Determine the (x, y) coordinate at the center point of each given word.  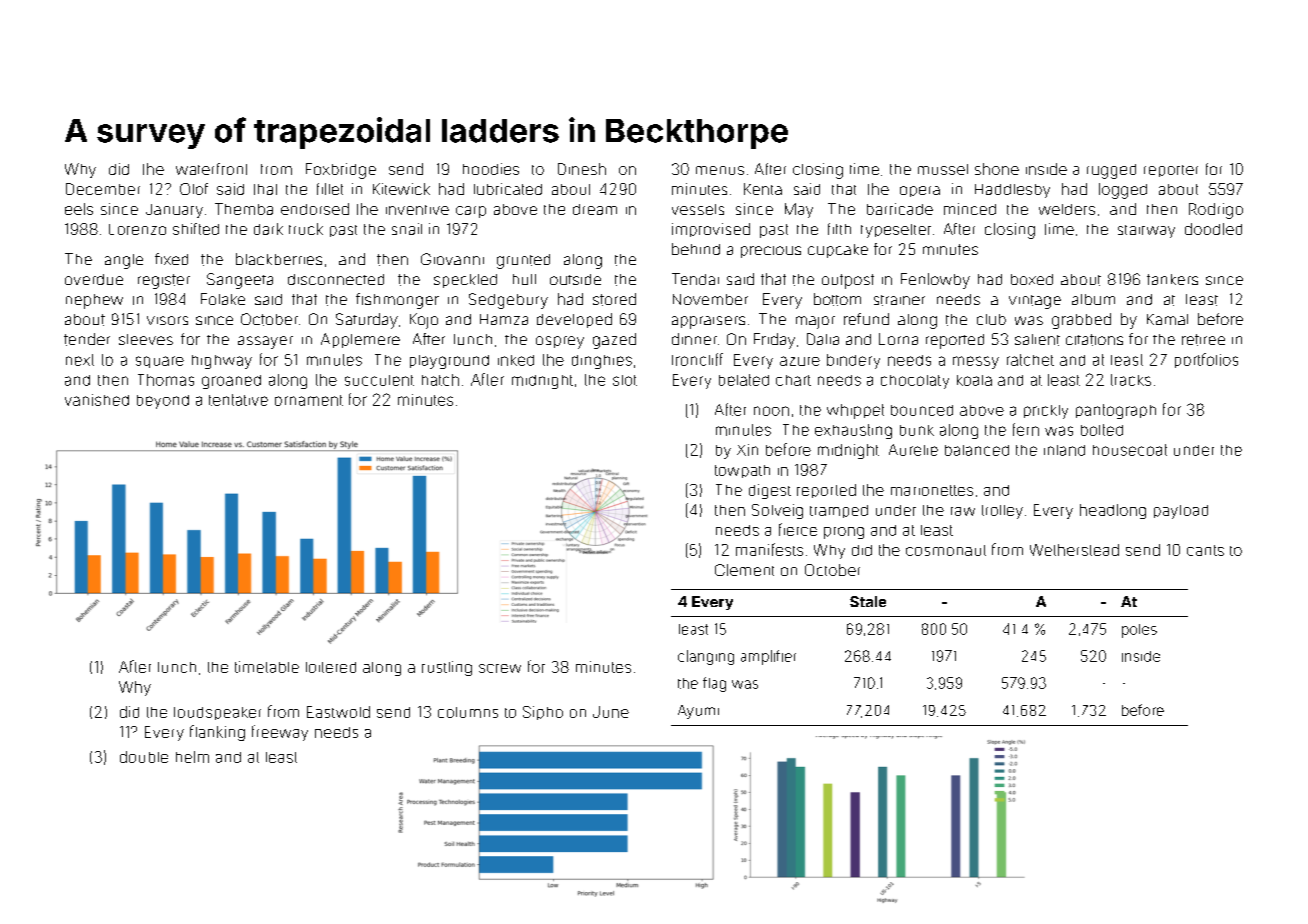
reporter (1171, 171)
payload (1181, 512)
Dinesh (582, 169)
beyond (163, 402)
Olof (194, 189)
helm (192, 757)
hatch (440, 380)
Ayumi (698, 712)
